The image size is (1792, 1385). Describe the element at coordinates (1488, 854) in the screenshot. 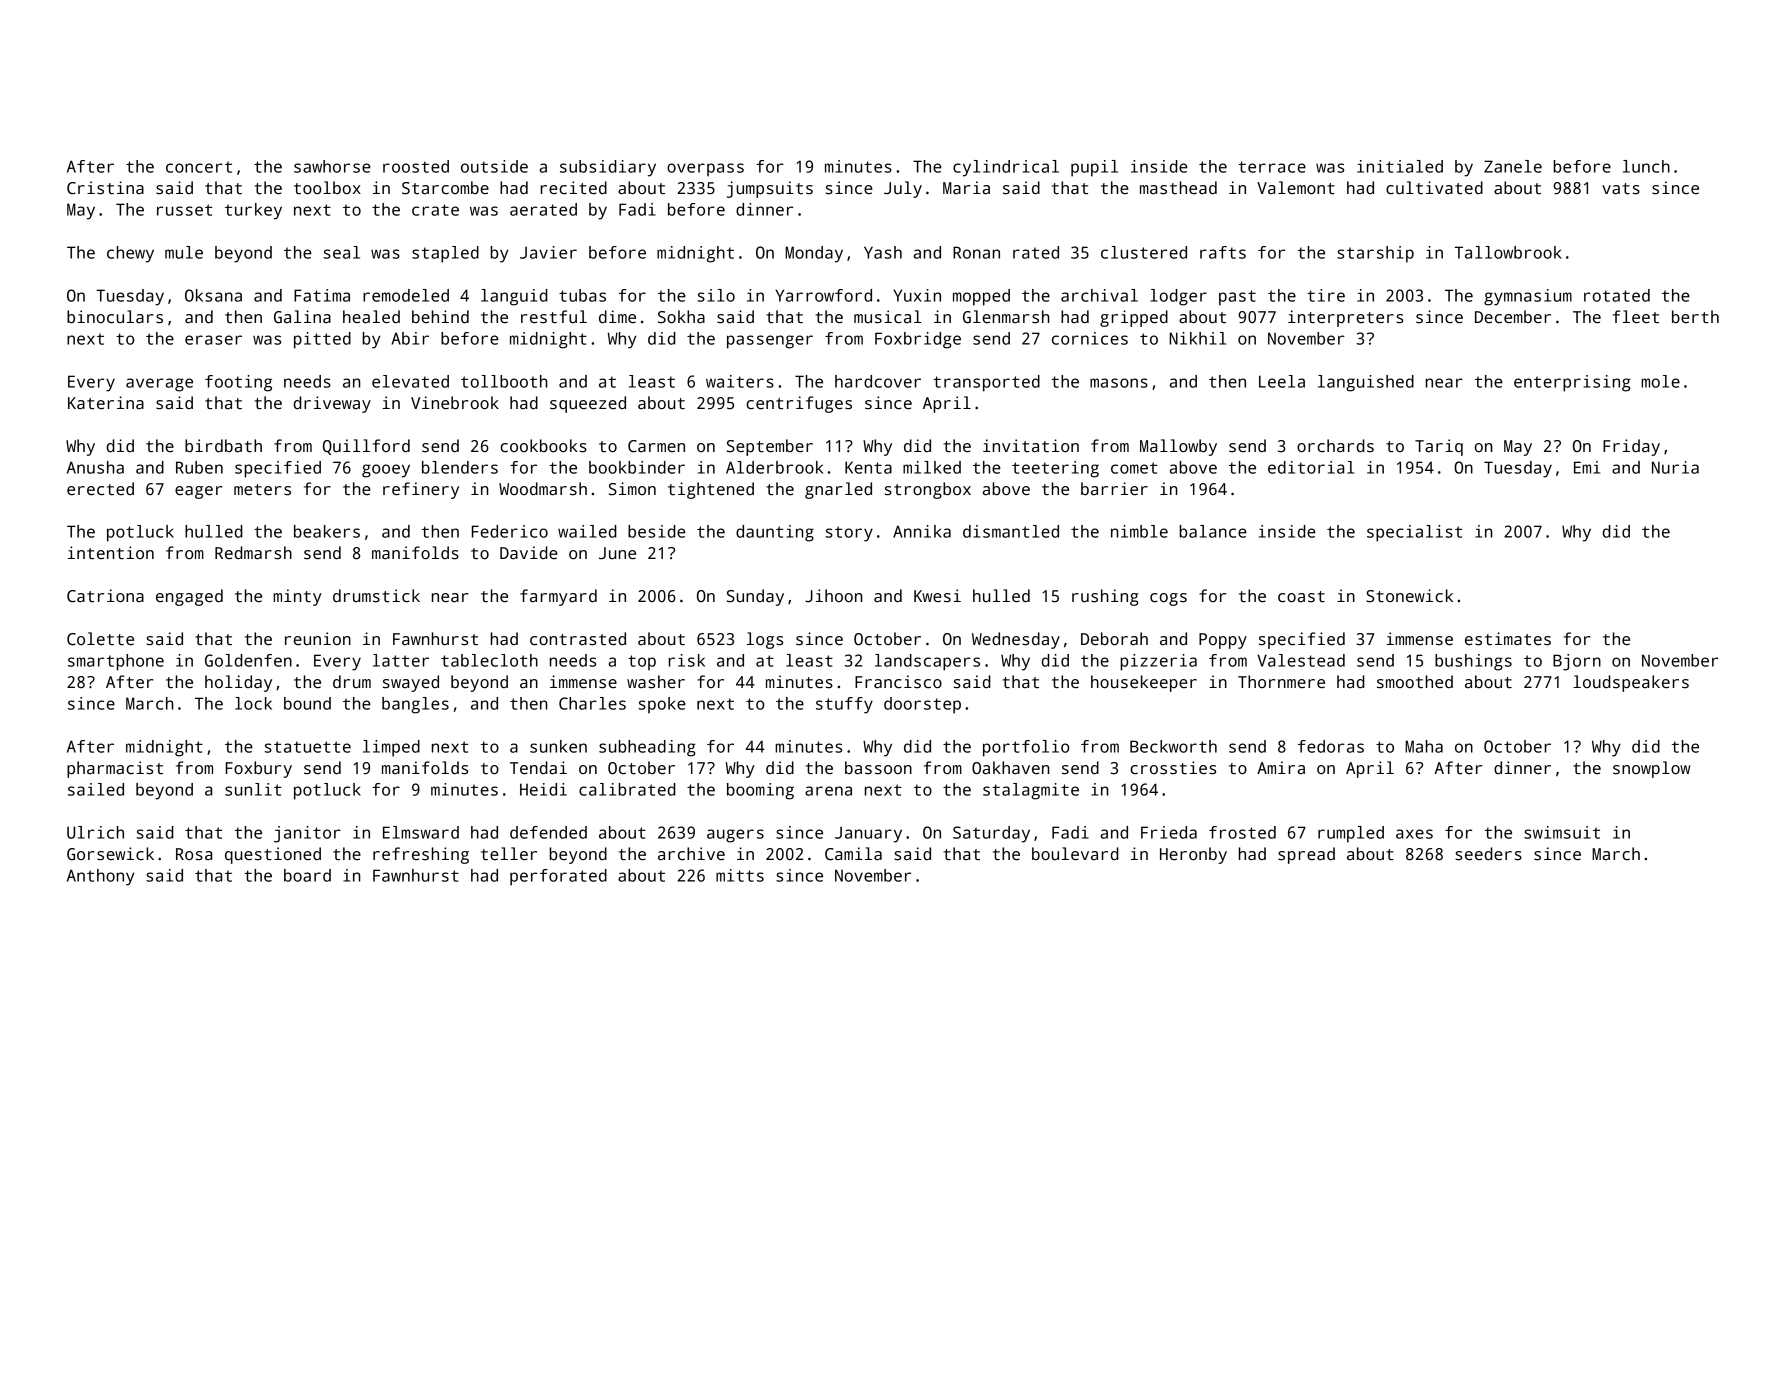

I see `seeders` at that location.
